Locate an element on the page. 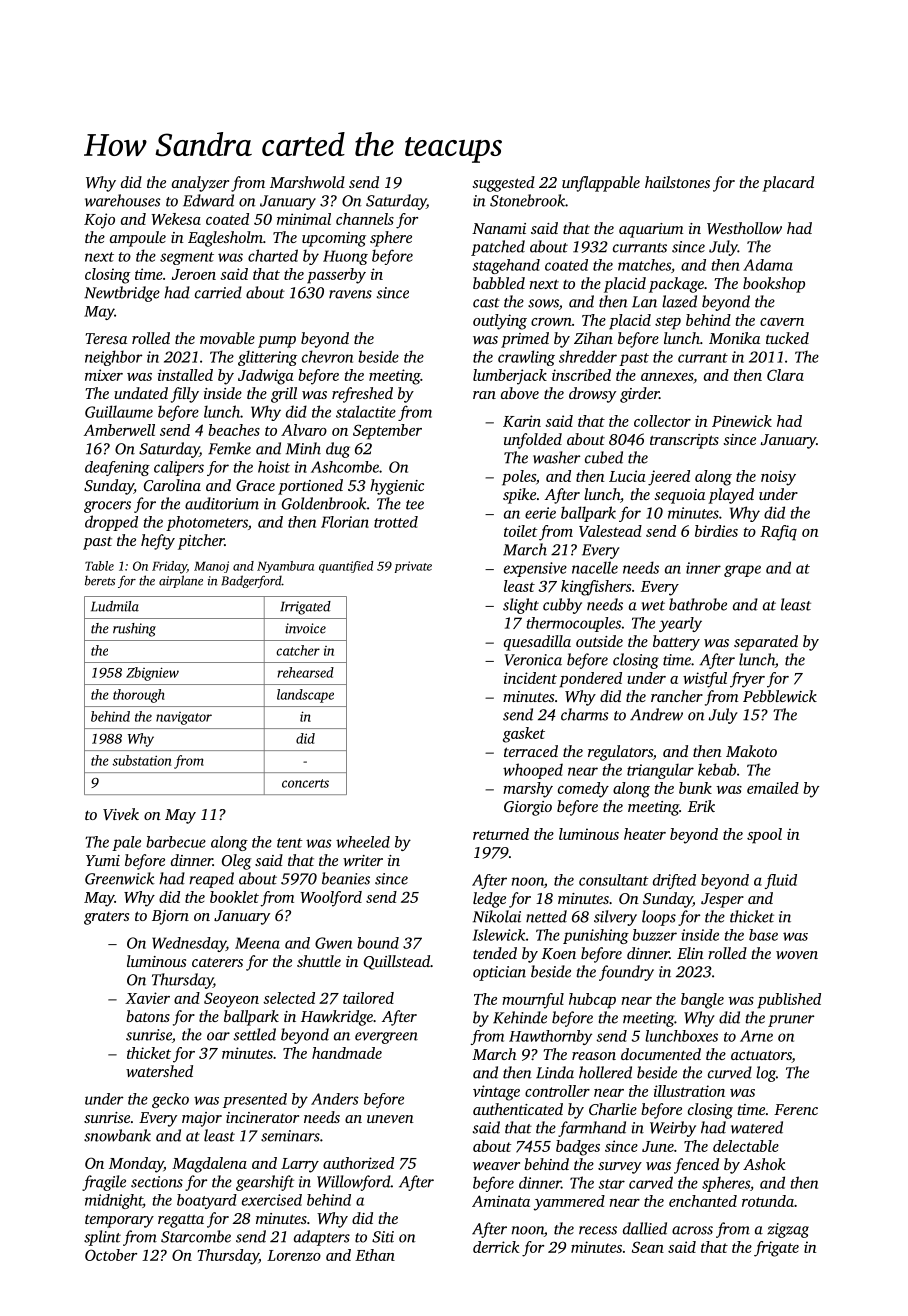 The height and width of the document is (1316, 908). unflappable is located at coordinates (601, 184).
